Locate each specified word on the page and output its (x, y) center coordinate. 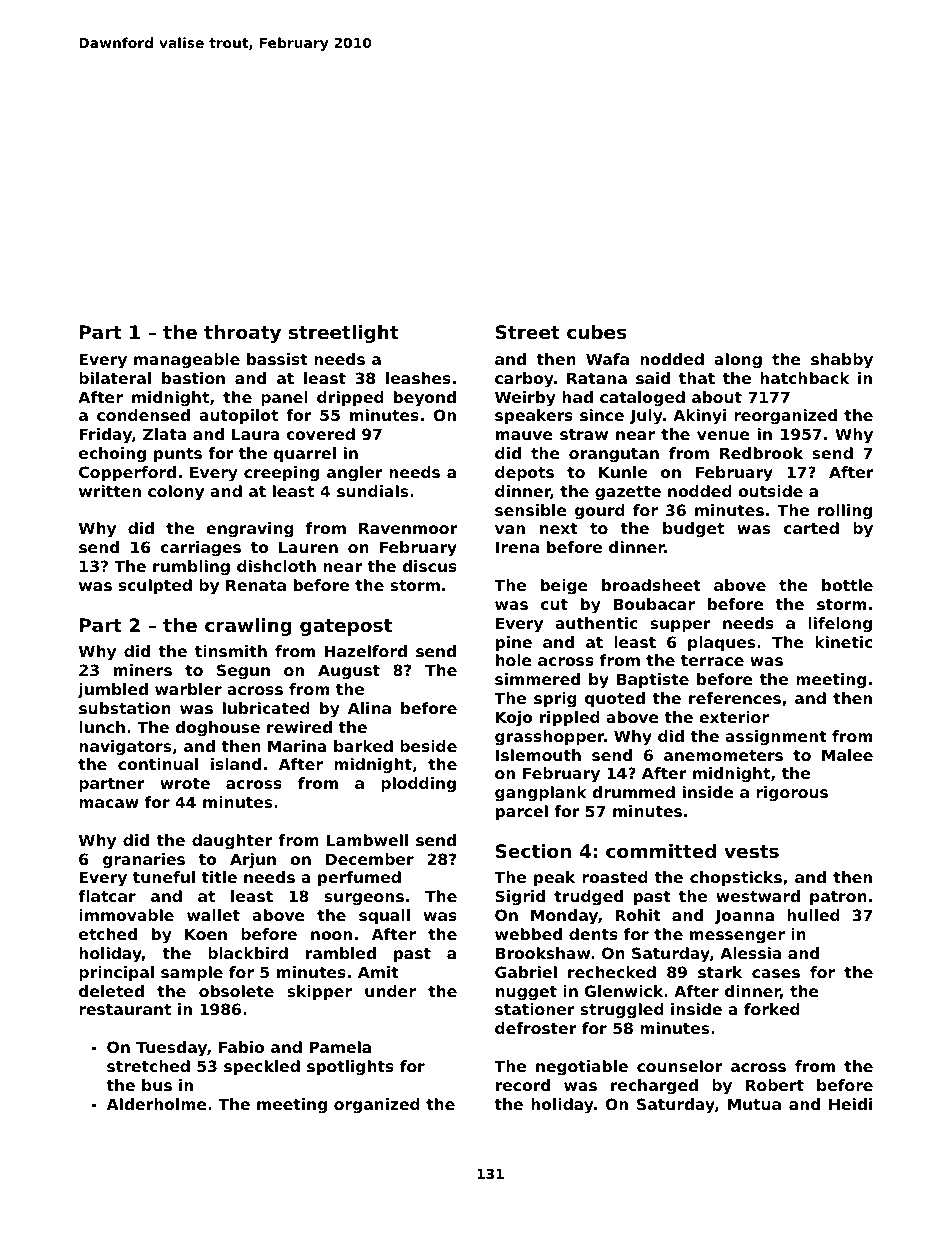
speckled (262, 1067)
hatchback (805, 378)
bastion (193, 378)
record (523, 1085)
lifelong (840, 625)
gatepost (346, 627)
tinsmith (231, 651)
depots (524, 473)
